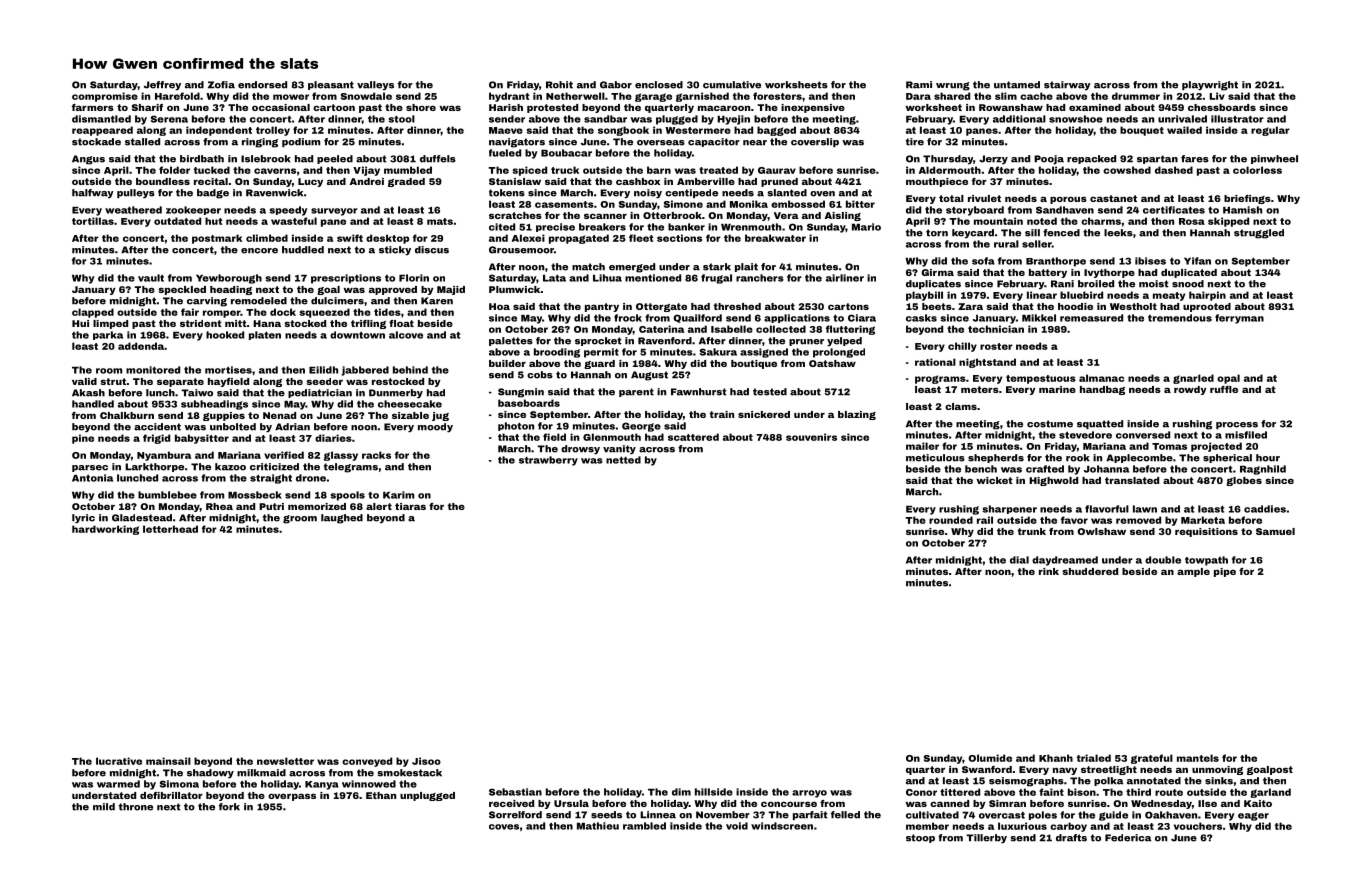 The height and width of the page is (887, 1372). Describe the element at coordinates (105, 530) in the page. I see `hardworking` at that location.
